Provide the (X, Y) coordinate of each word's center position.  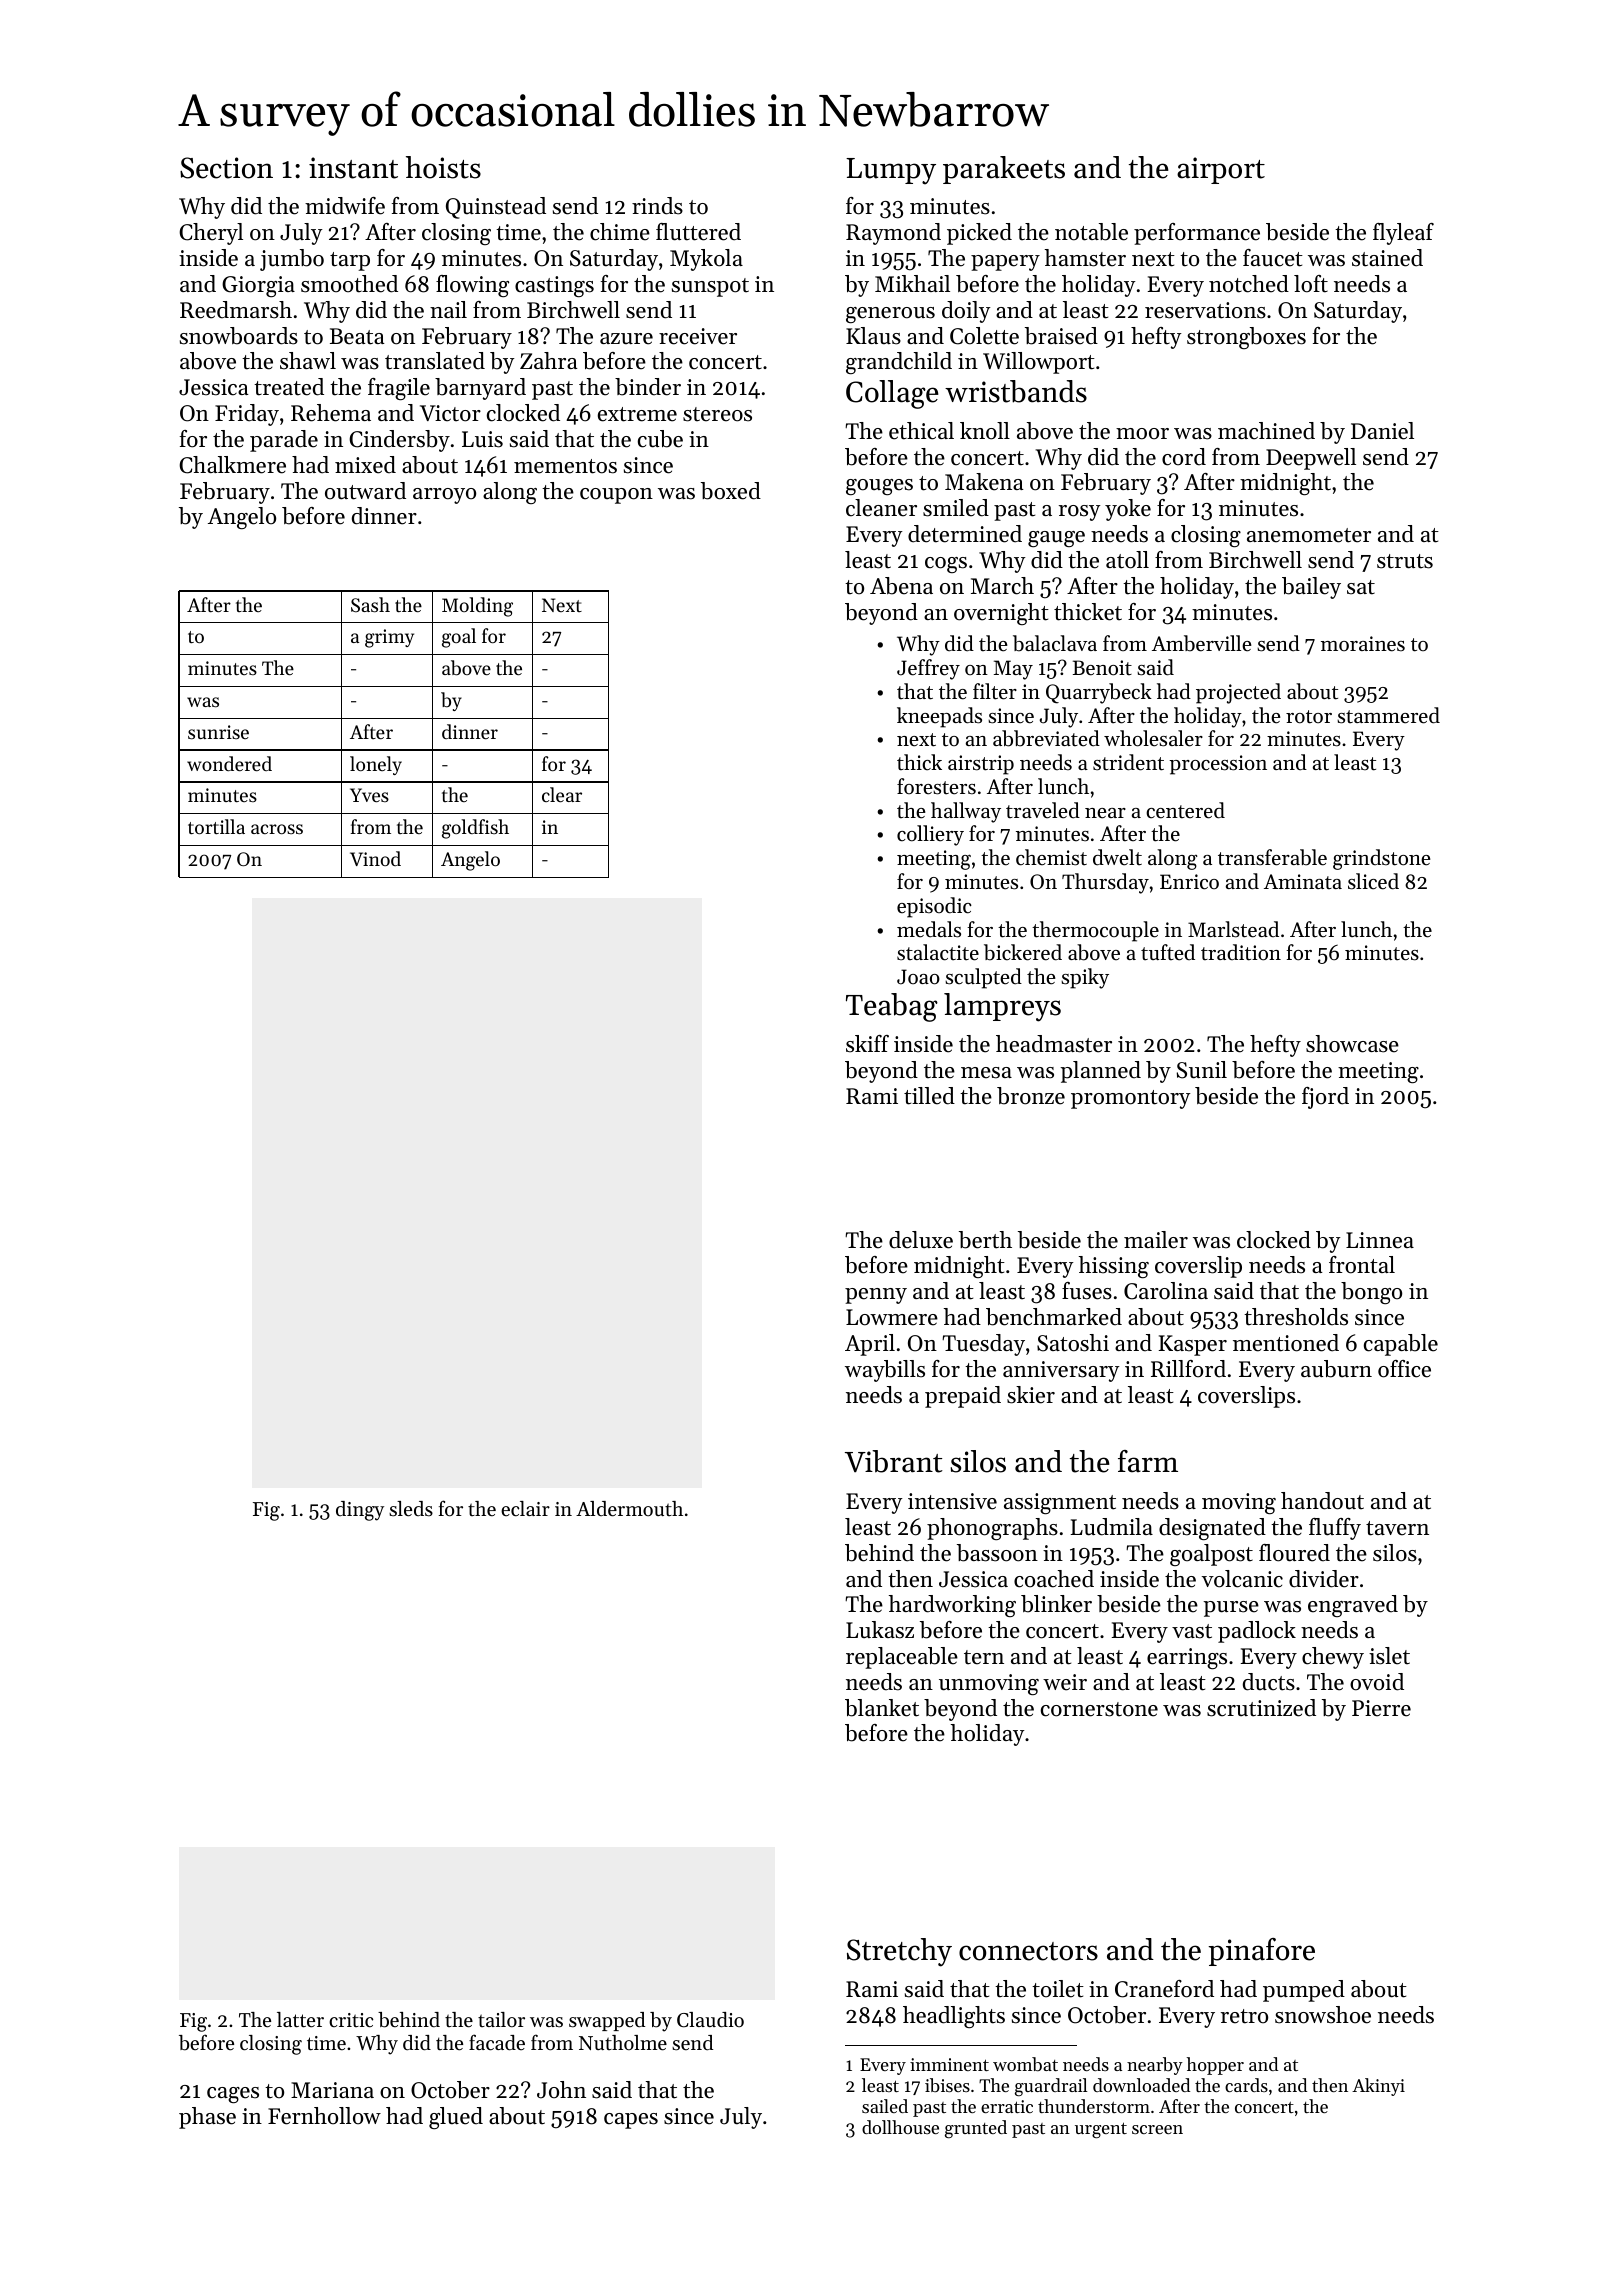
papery (1005, 263)
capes (631, 2121)
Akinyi (1378, 2087)
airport (1221, 170)
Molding (477, 607)
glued (456, 2118)
